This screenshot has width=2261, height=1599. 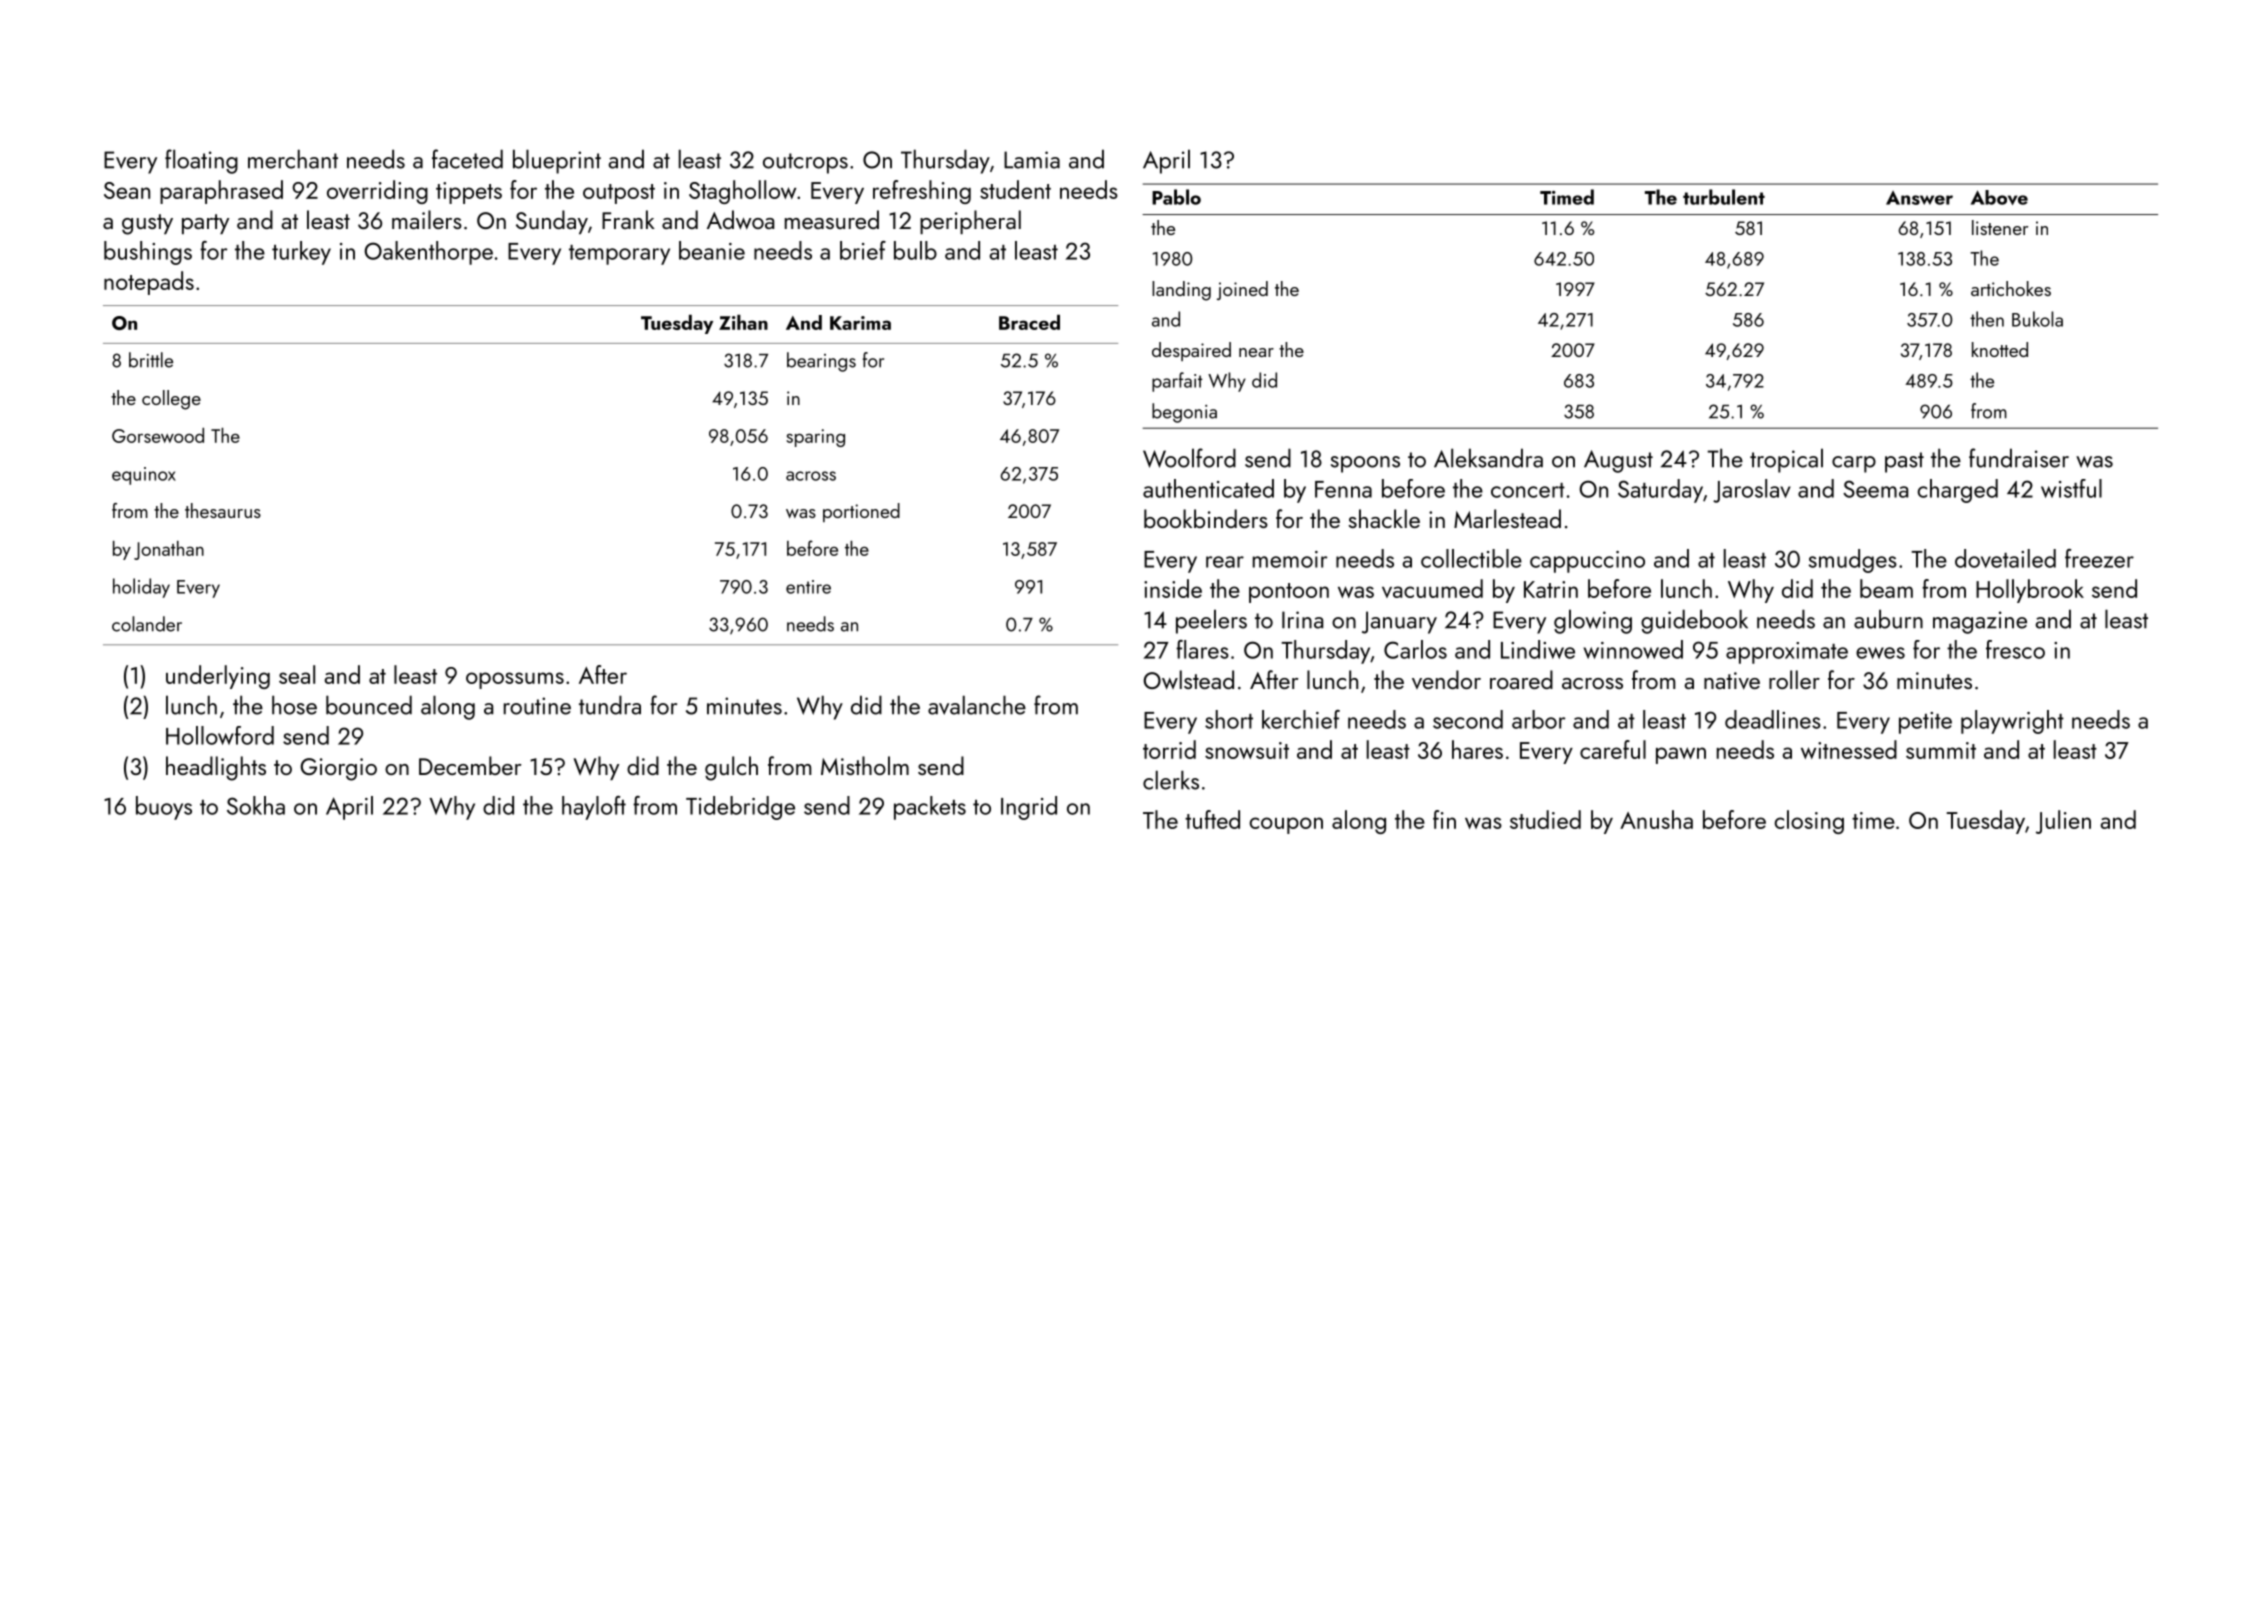 I want to click on Lamia, so click(x=1032, y=160).
